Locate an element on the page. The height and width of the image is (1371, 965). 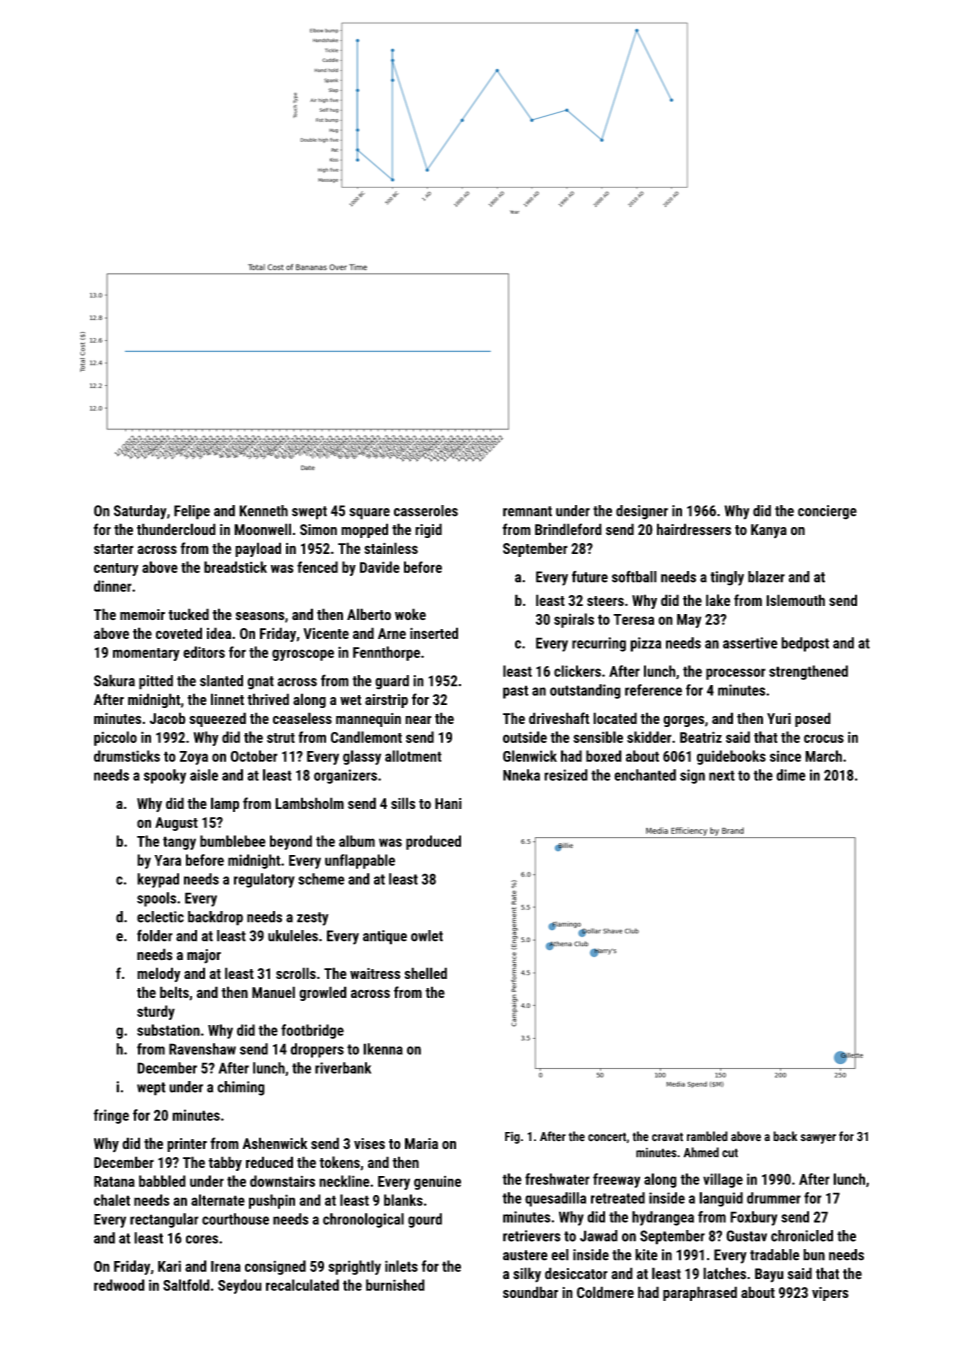
Felipe is located at coordinates (192, 512).
